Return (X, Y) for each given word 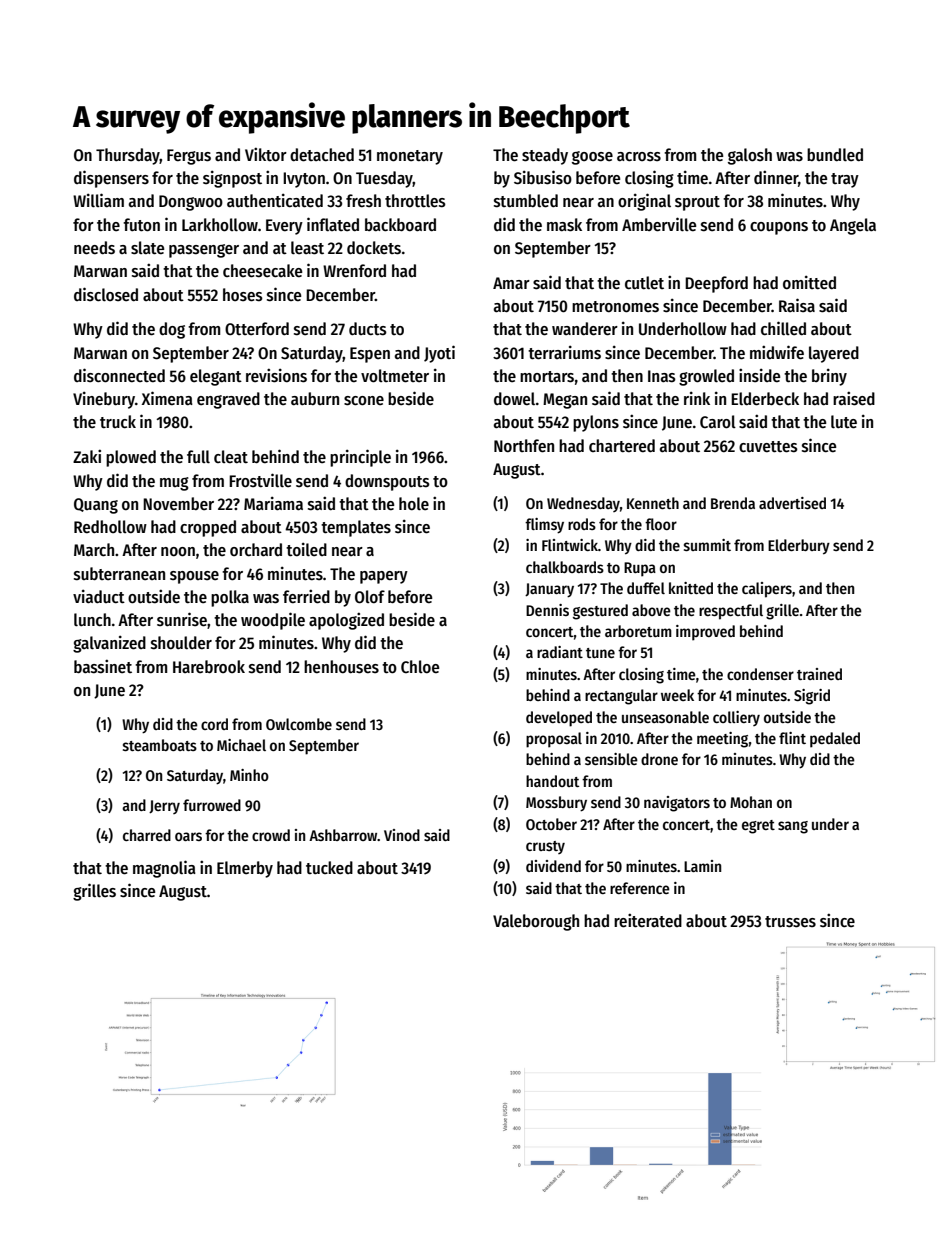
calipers (767, 590)
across (639, 157)
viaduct (99, 596)
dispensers (111, 179)
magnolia (164, 869)
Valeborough (536, 922)
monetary (410, 157)
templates (356, 528)
